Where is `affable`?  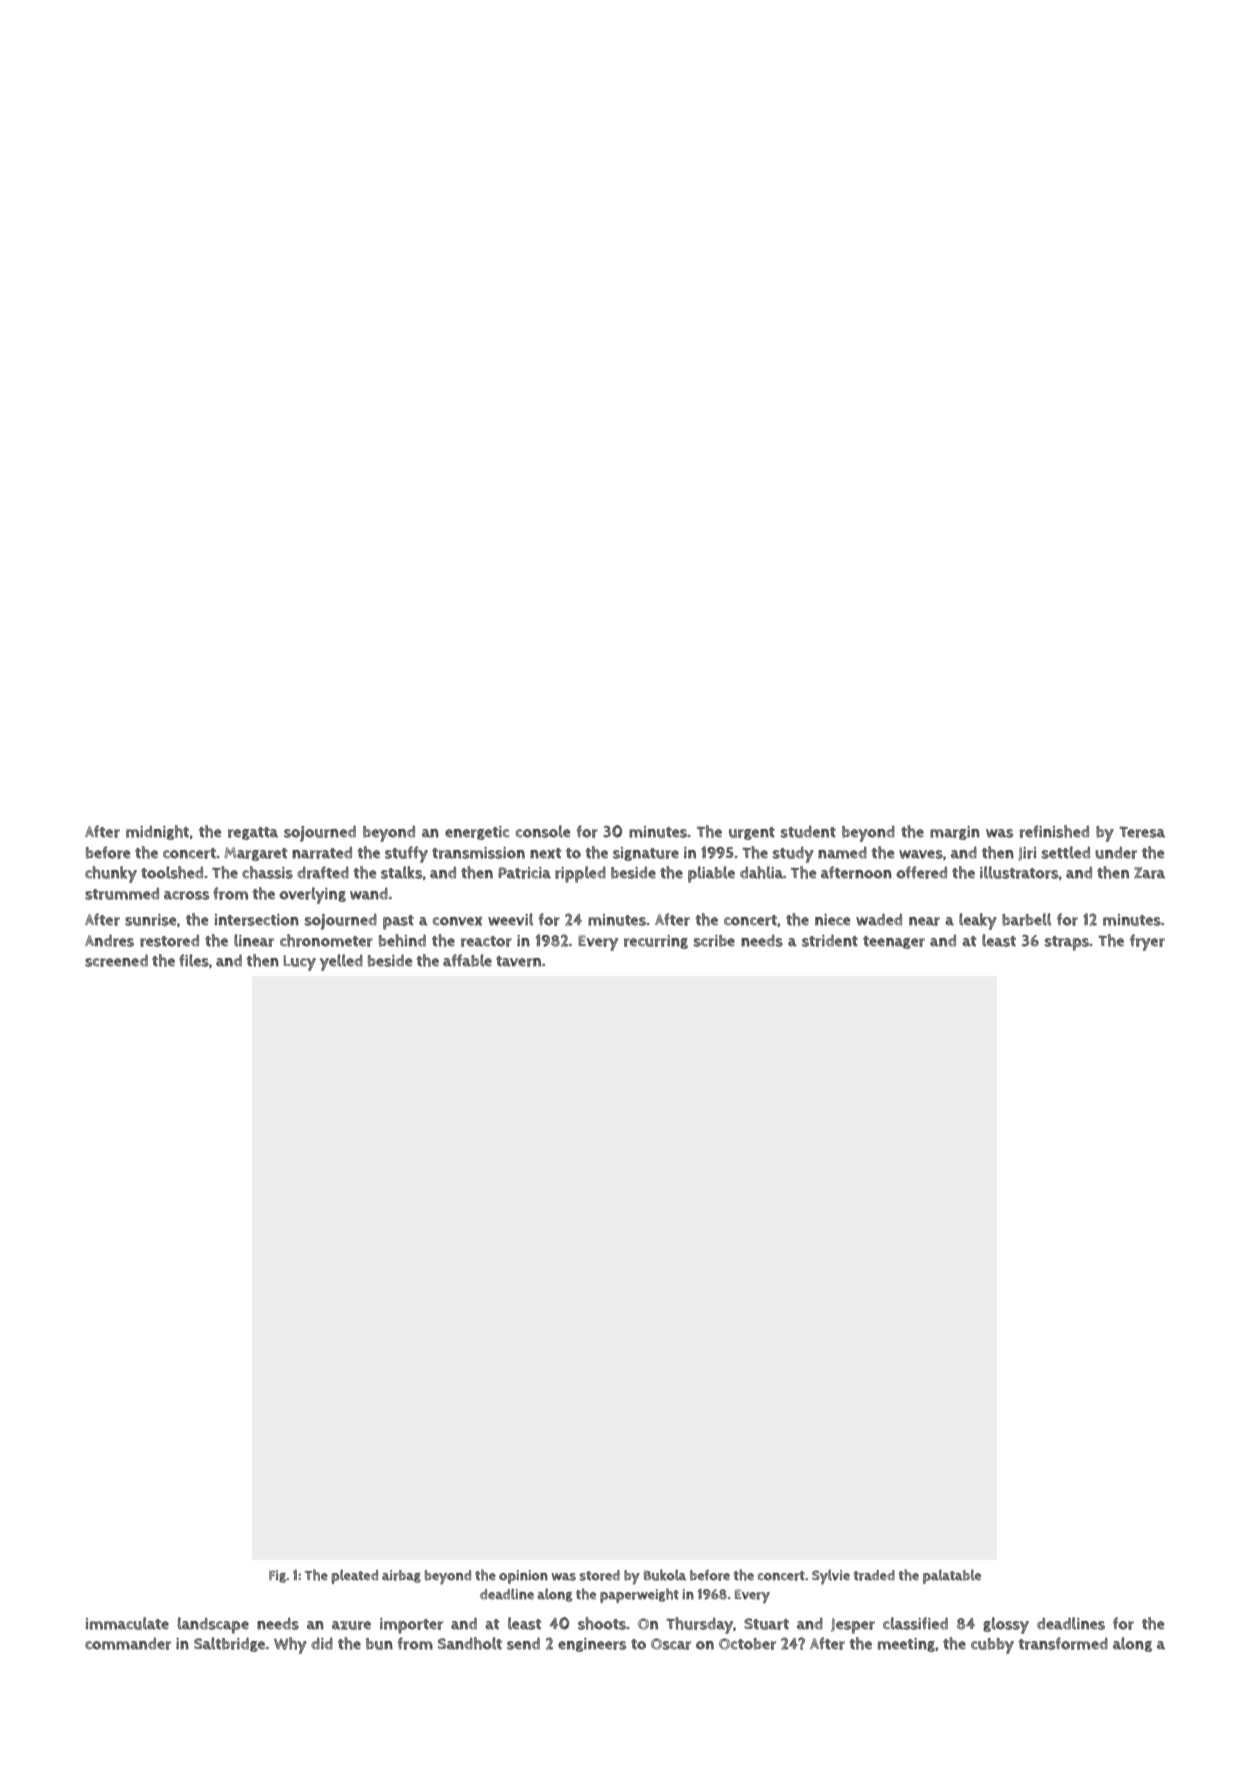
affable is located at coordinates (467, 960).
